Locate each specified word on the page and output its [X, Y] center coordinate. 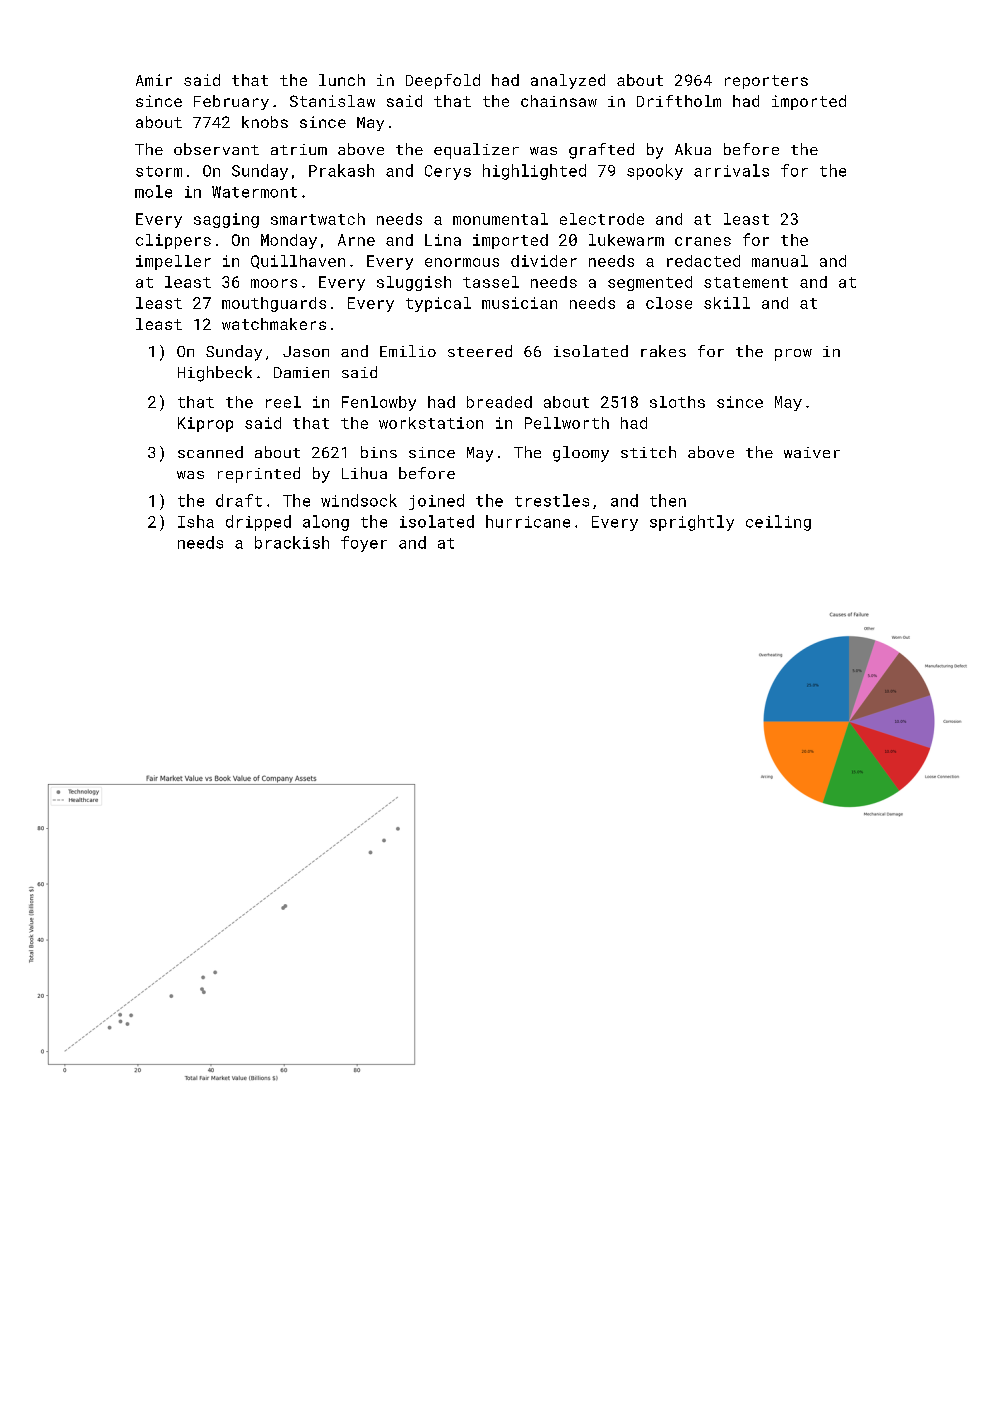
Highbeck [215, 374]
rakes [663, 351]
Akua [693, 149]
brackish [292, 542]
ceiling [778, 523]
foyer [364, 544]
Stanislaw [332, 101]
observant [216, 149]
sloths [677, 402]
